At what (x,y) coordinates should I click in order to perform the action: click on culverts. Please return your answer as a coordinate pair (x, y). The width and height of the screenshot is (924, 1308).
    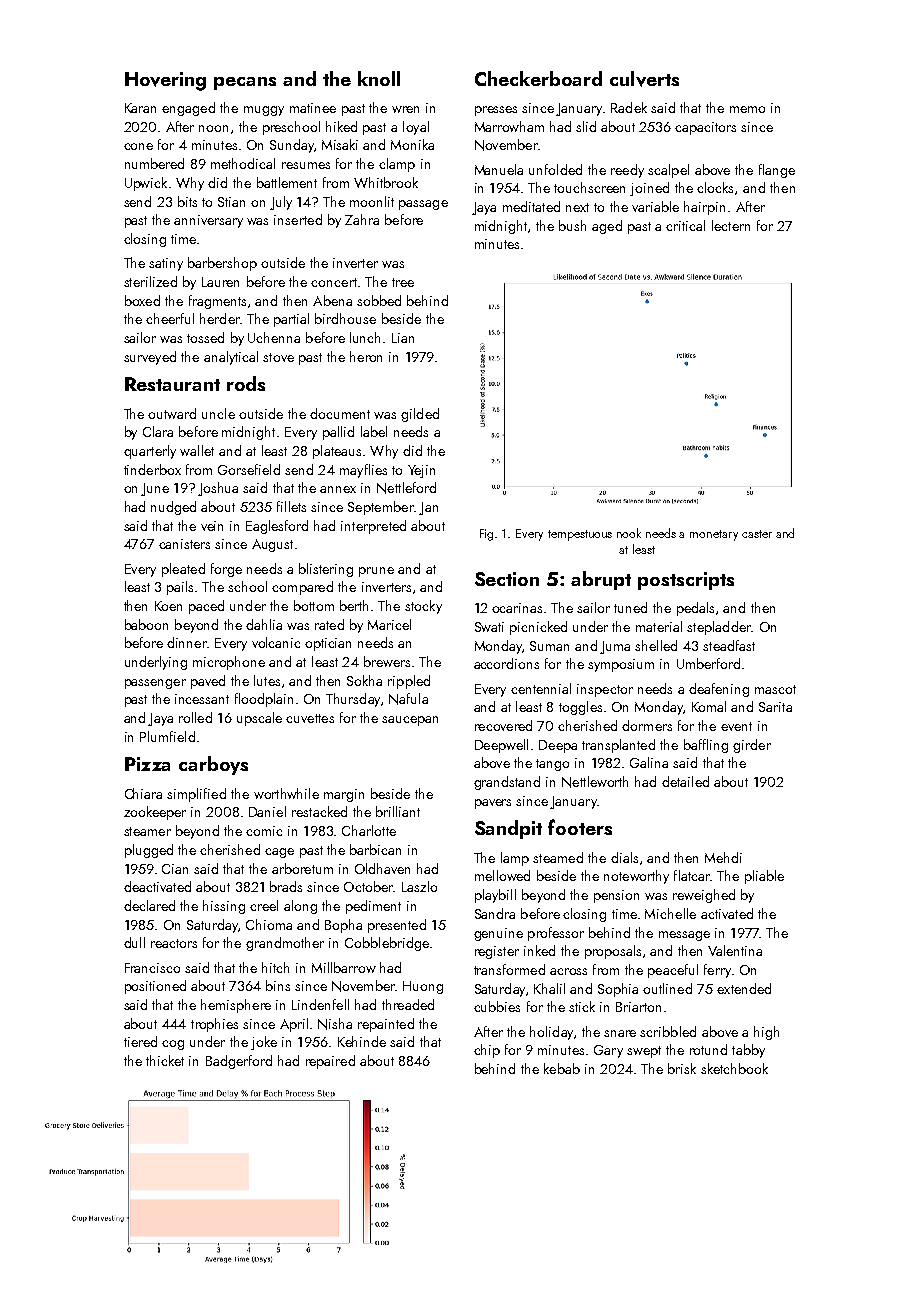
    Looking at the image, I should click on (644, 79).
